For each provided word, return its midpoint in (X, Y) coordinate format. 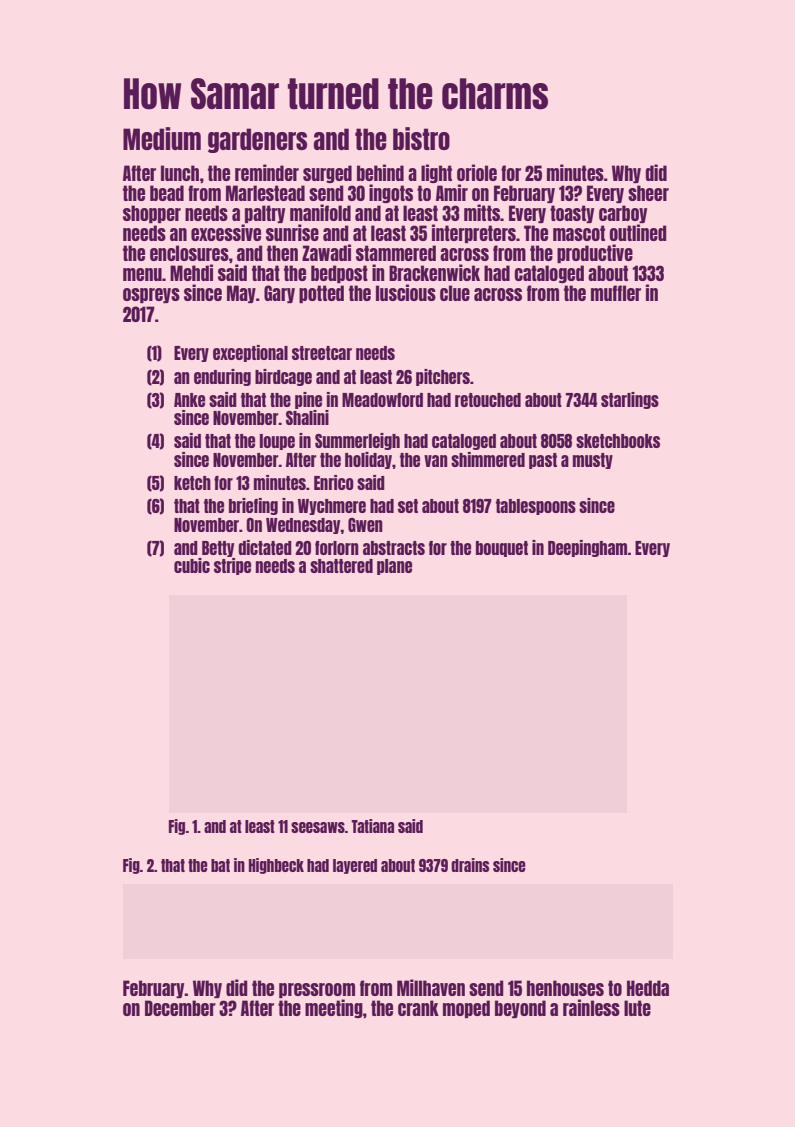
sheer (648, 193)
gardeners (257, 140)
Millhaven (431, 987)
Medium (162, 138)
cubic (192, 565)
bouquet (502, 549)
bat (220, 865)
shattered (341, 566)
